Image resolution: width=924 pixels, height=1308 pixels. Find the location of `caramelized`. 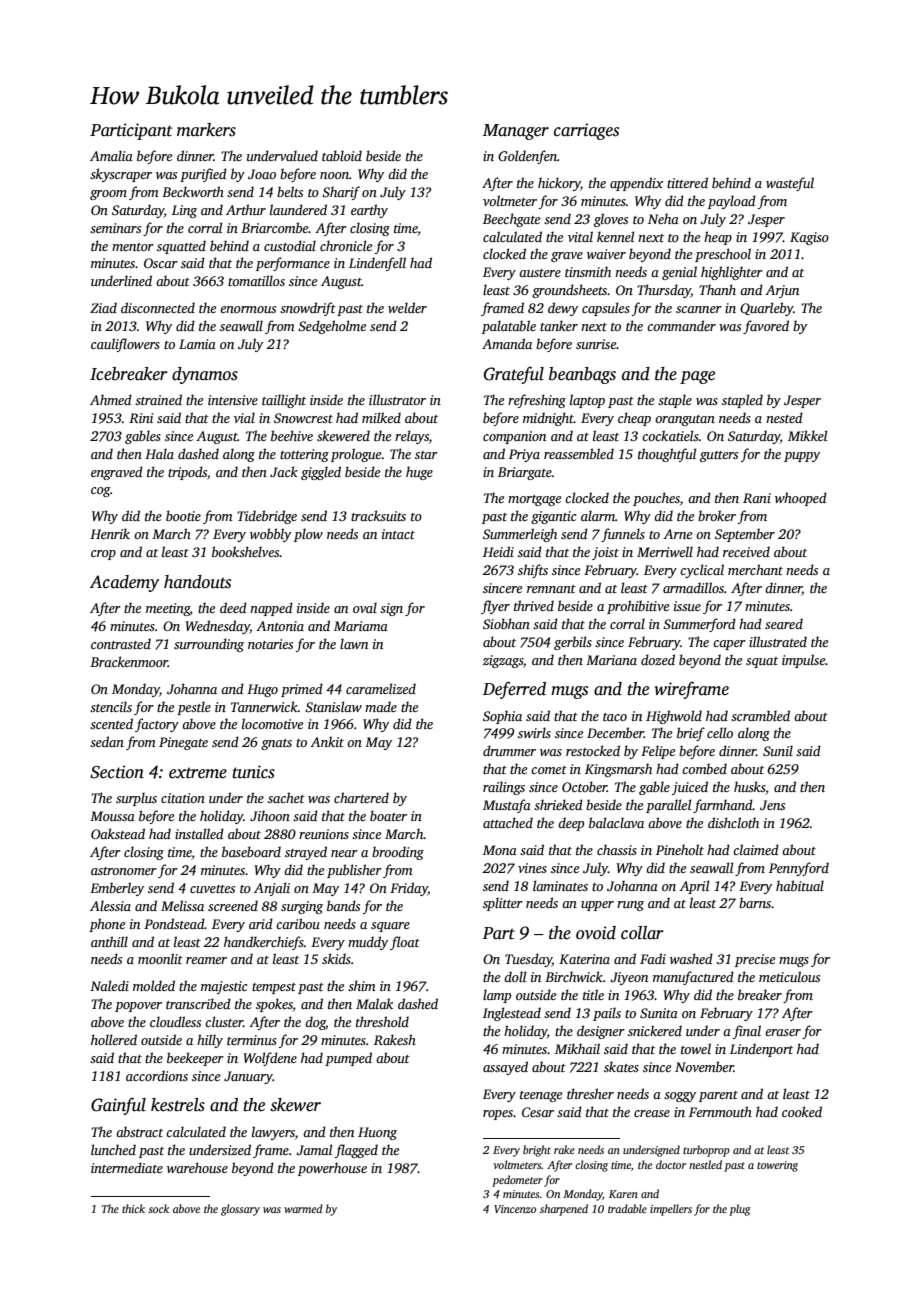

caramelized is located at coordinates (381, 688).
